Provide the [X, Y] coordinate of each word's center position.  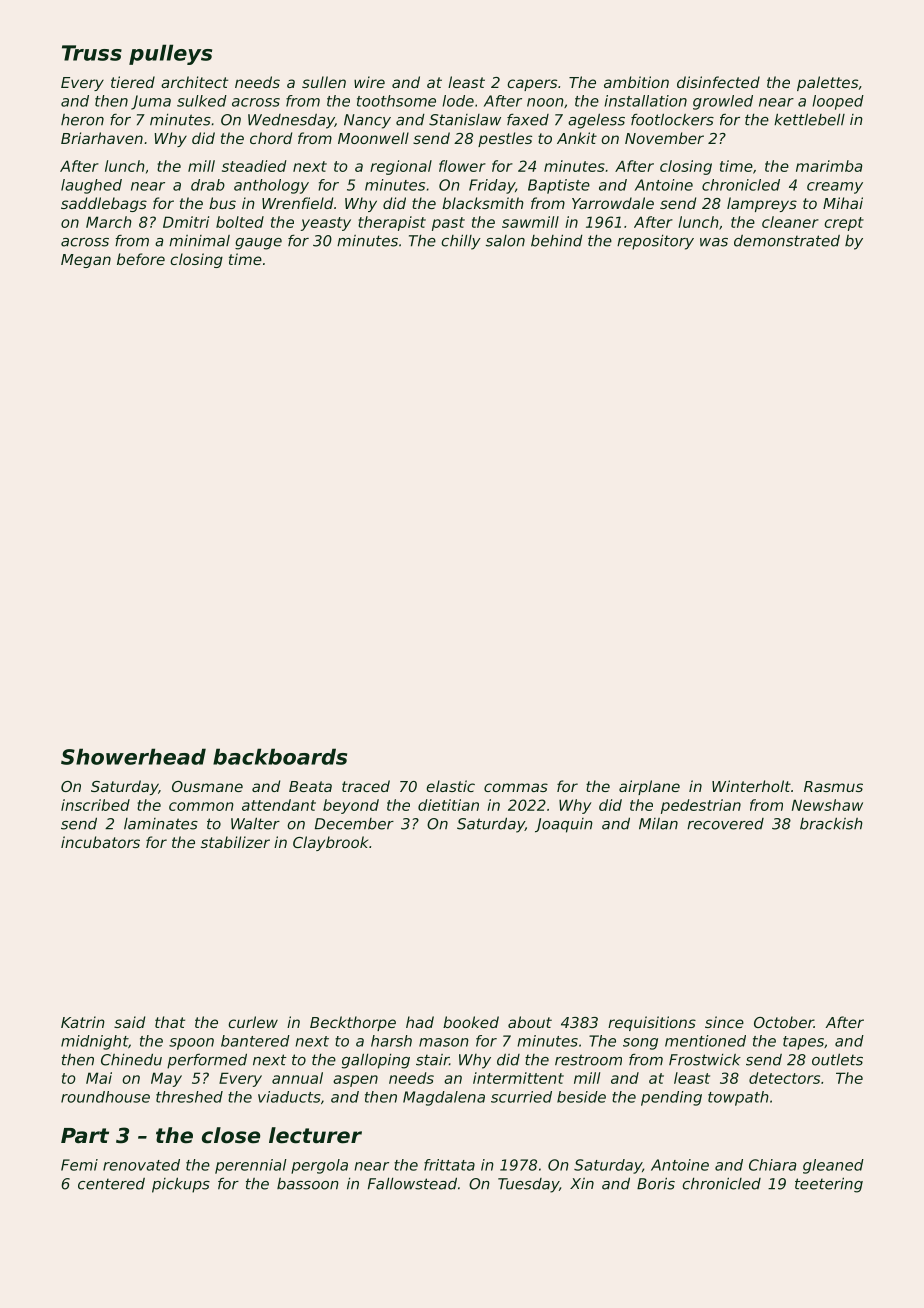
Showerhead [133, 756]
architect [194, 82]
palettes [827, 83]
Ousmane [207, 786]
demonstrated [787, 241]
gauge [258, 244]
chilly [461, 242]
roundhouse [105, 1097]
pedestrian [701, 806]
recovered [725, 824]
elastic [450, 786]
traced [366, 786]
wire [369, 82]
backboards [280, 756]
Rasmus [833, 786]
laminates [161, 824]
